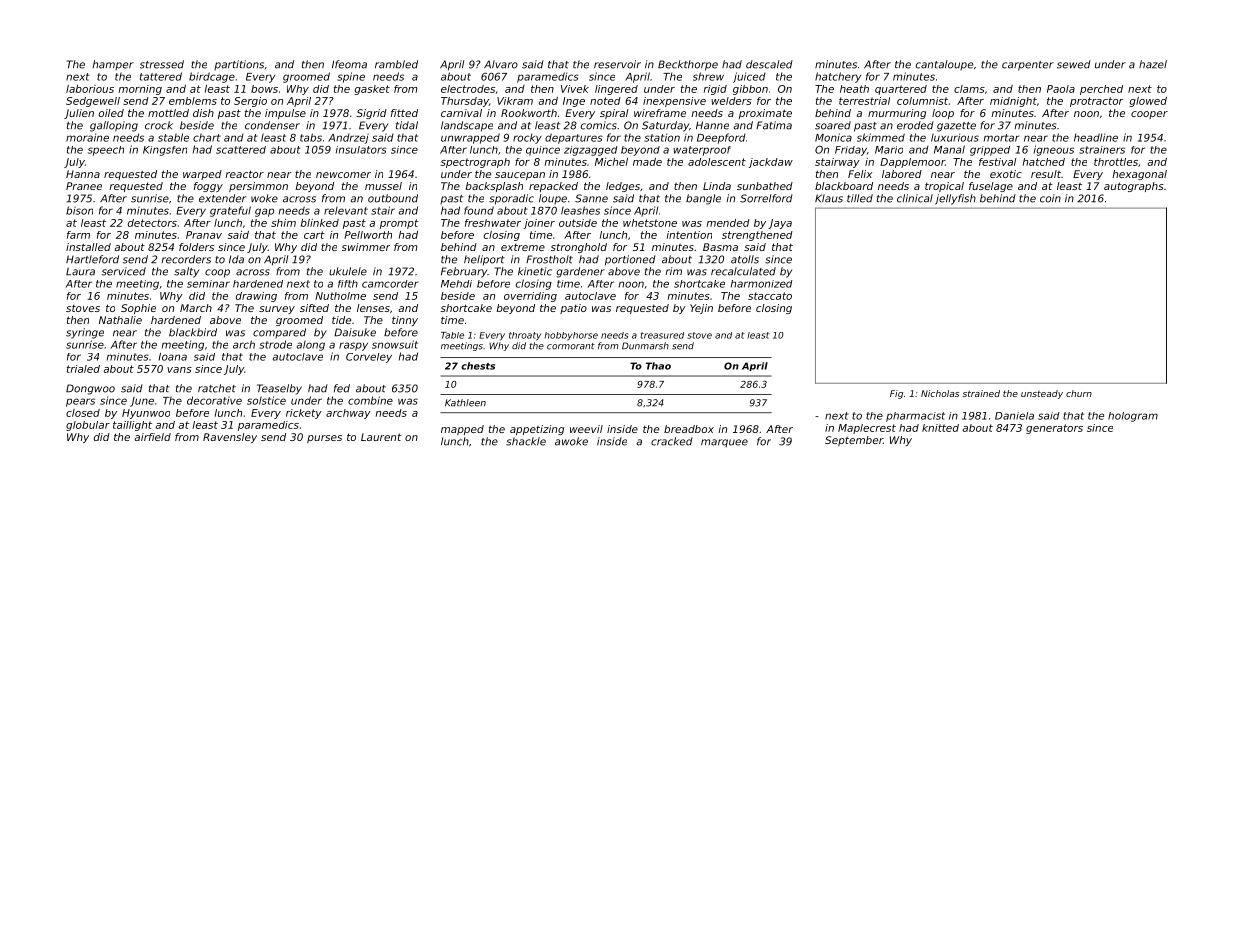 This page has height=952, width=1233. I want to click on speech, so click(106, 151).
